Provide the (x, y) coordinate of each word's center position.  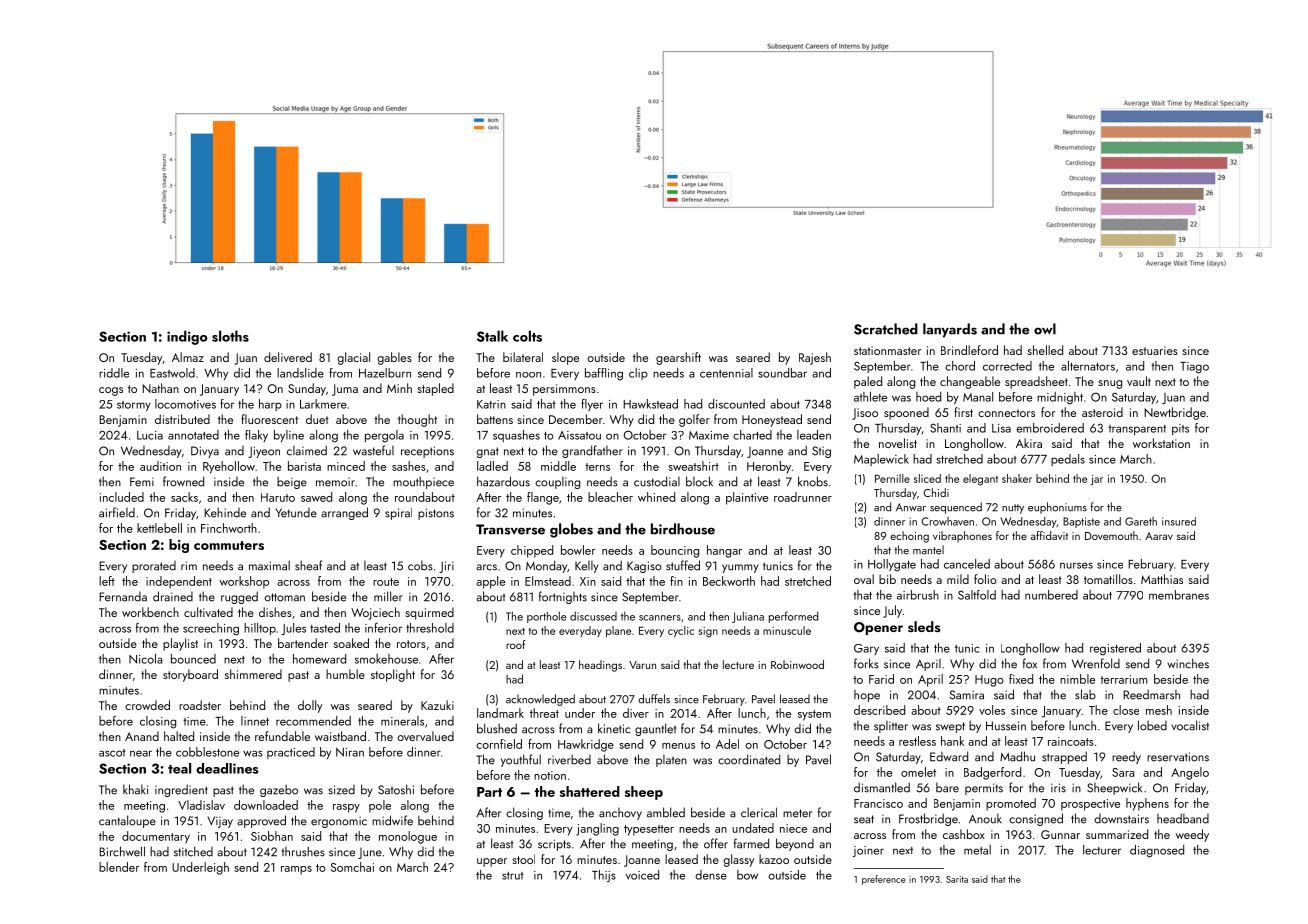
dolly (310, 706)
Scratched (886, 329)
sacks (184, 497)
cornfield (499, 744)
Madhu (1017, 756)
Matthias (1162, 579)
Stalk (492, 336)
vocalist (1190, 725)
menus (678, 746)
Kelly (587, 567)
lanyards (950, 330)
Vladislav (201, 805)
